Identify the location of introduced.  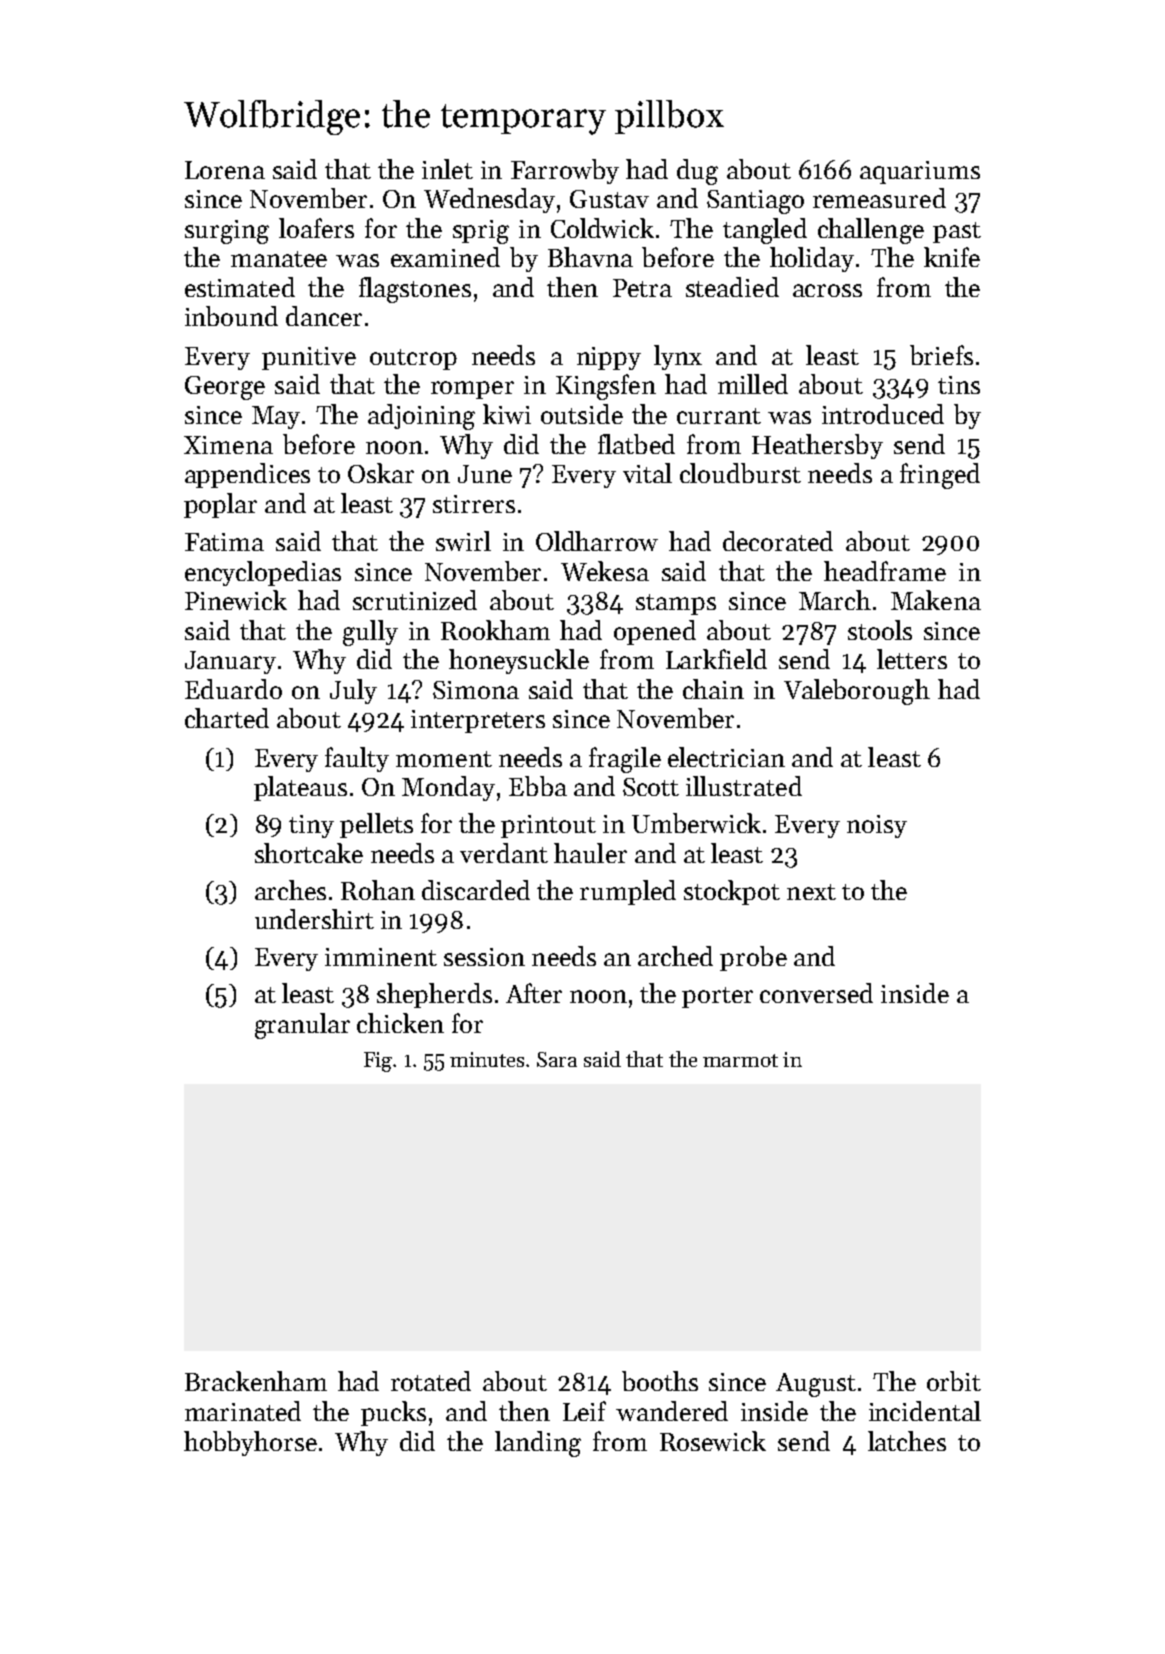
(883, 414).
